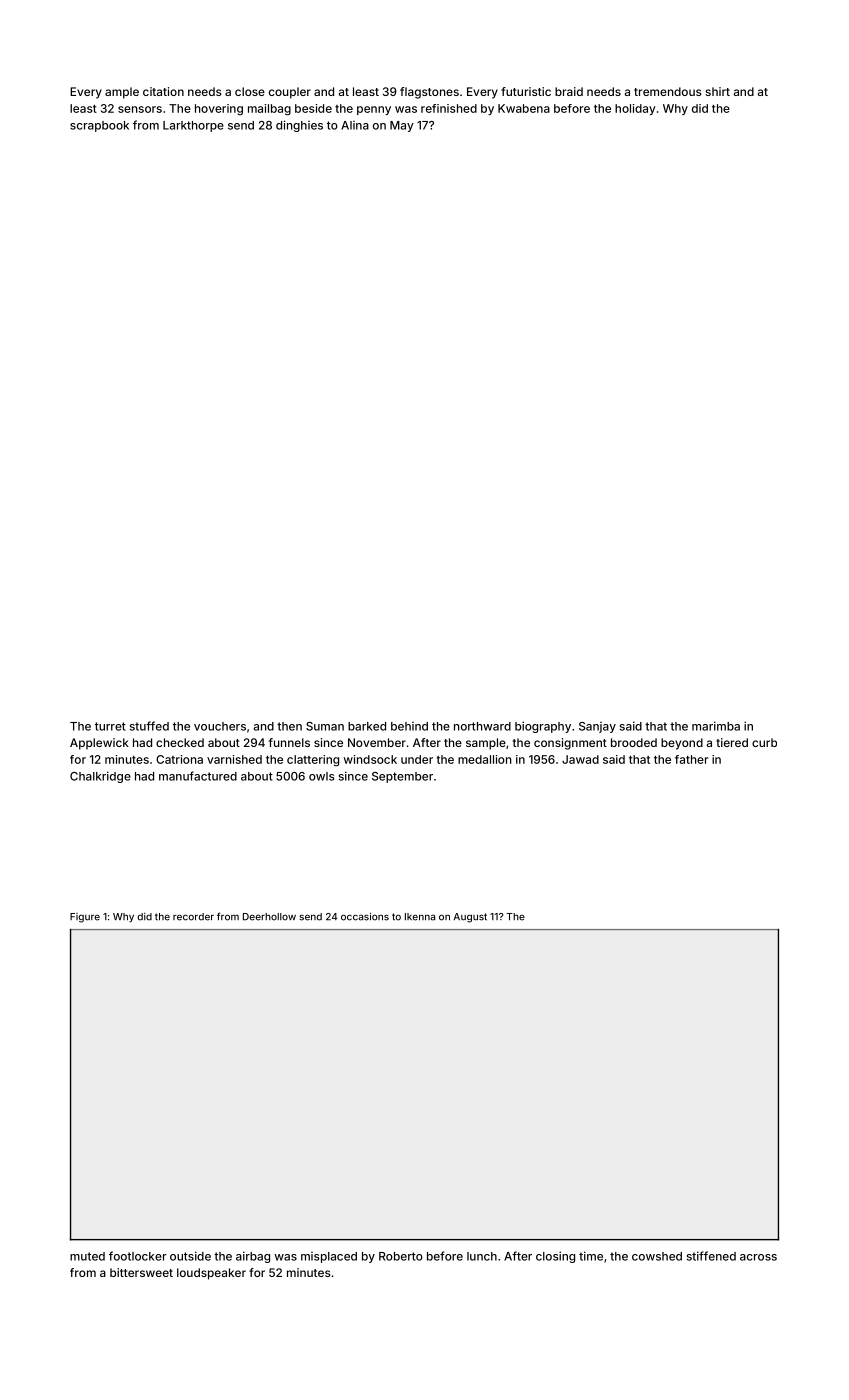  What do you see at coordinates (758, 1257) in the image?
I see `across` at bounding box center [758, 1257].
